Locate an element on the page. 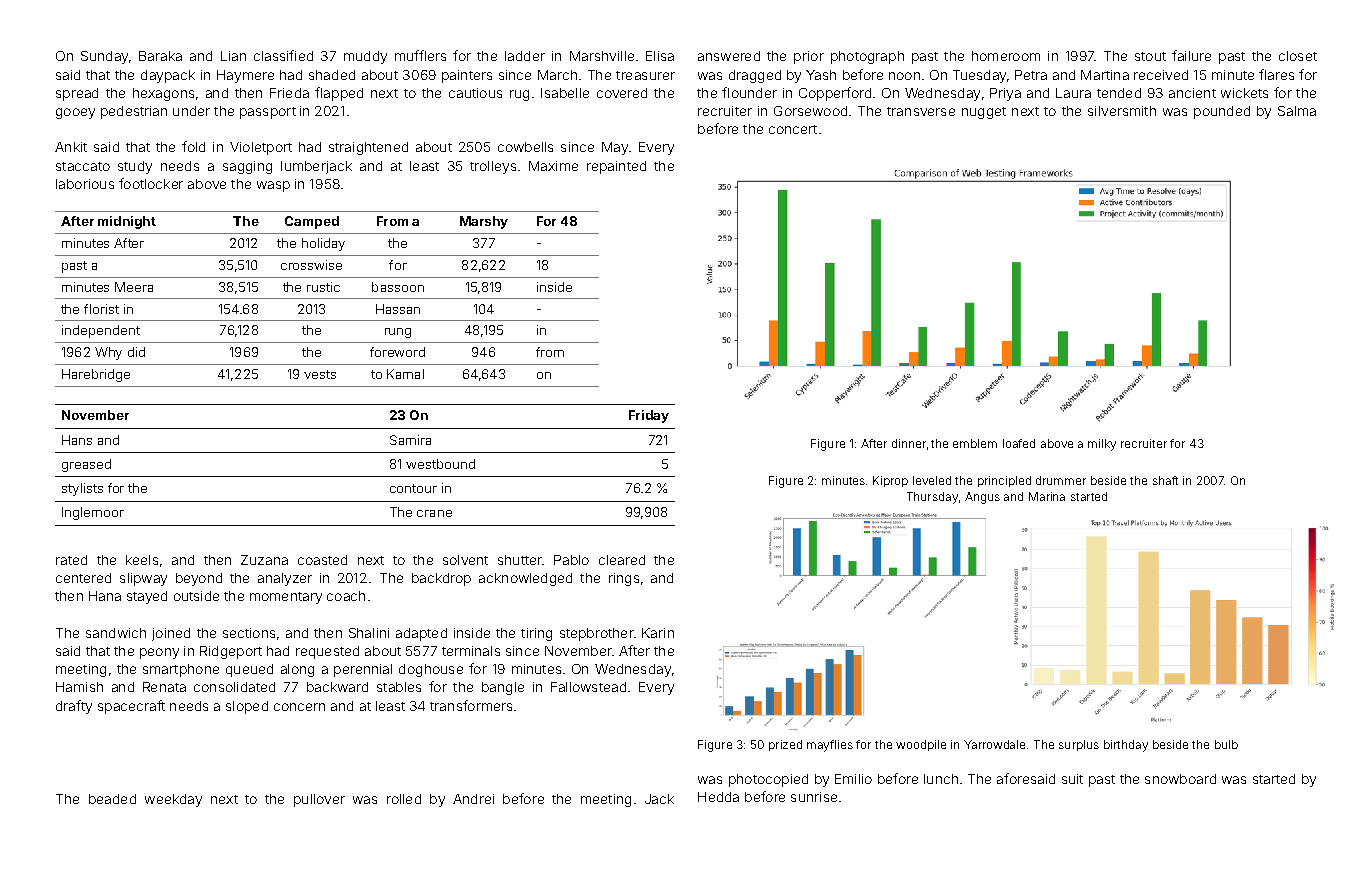 This image has width=1372, height=887. failure is located at coordinates (1191, 55).
